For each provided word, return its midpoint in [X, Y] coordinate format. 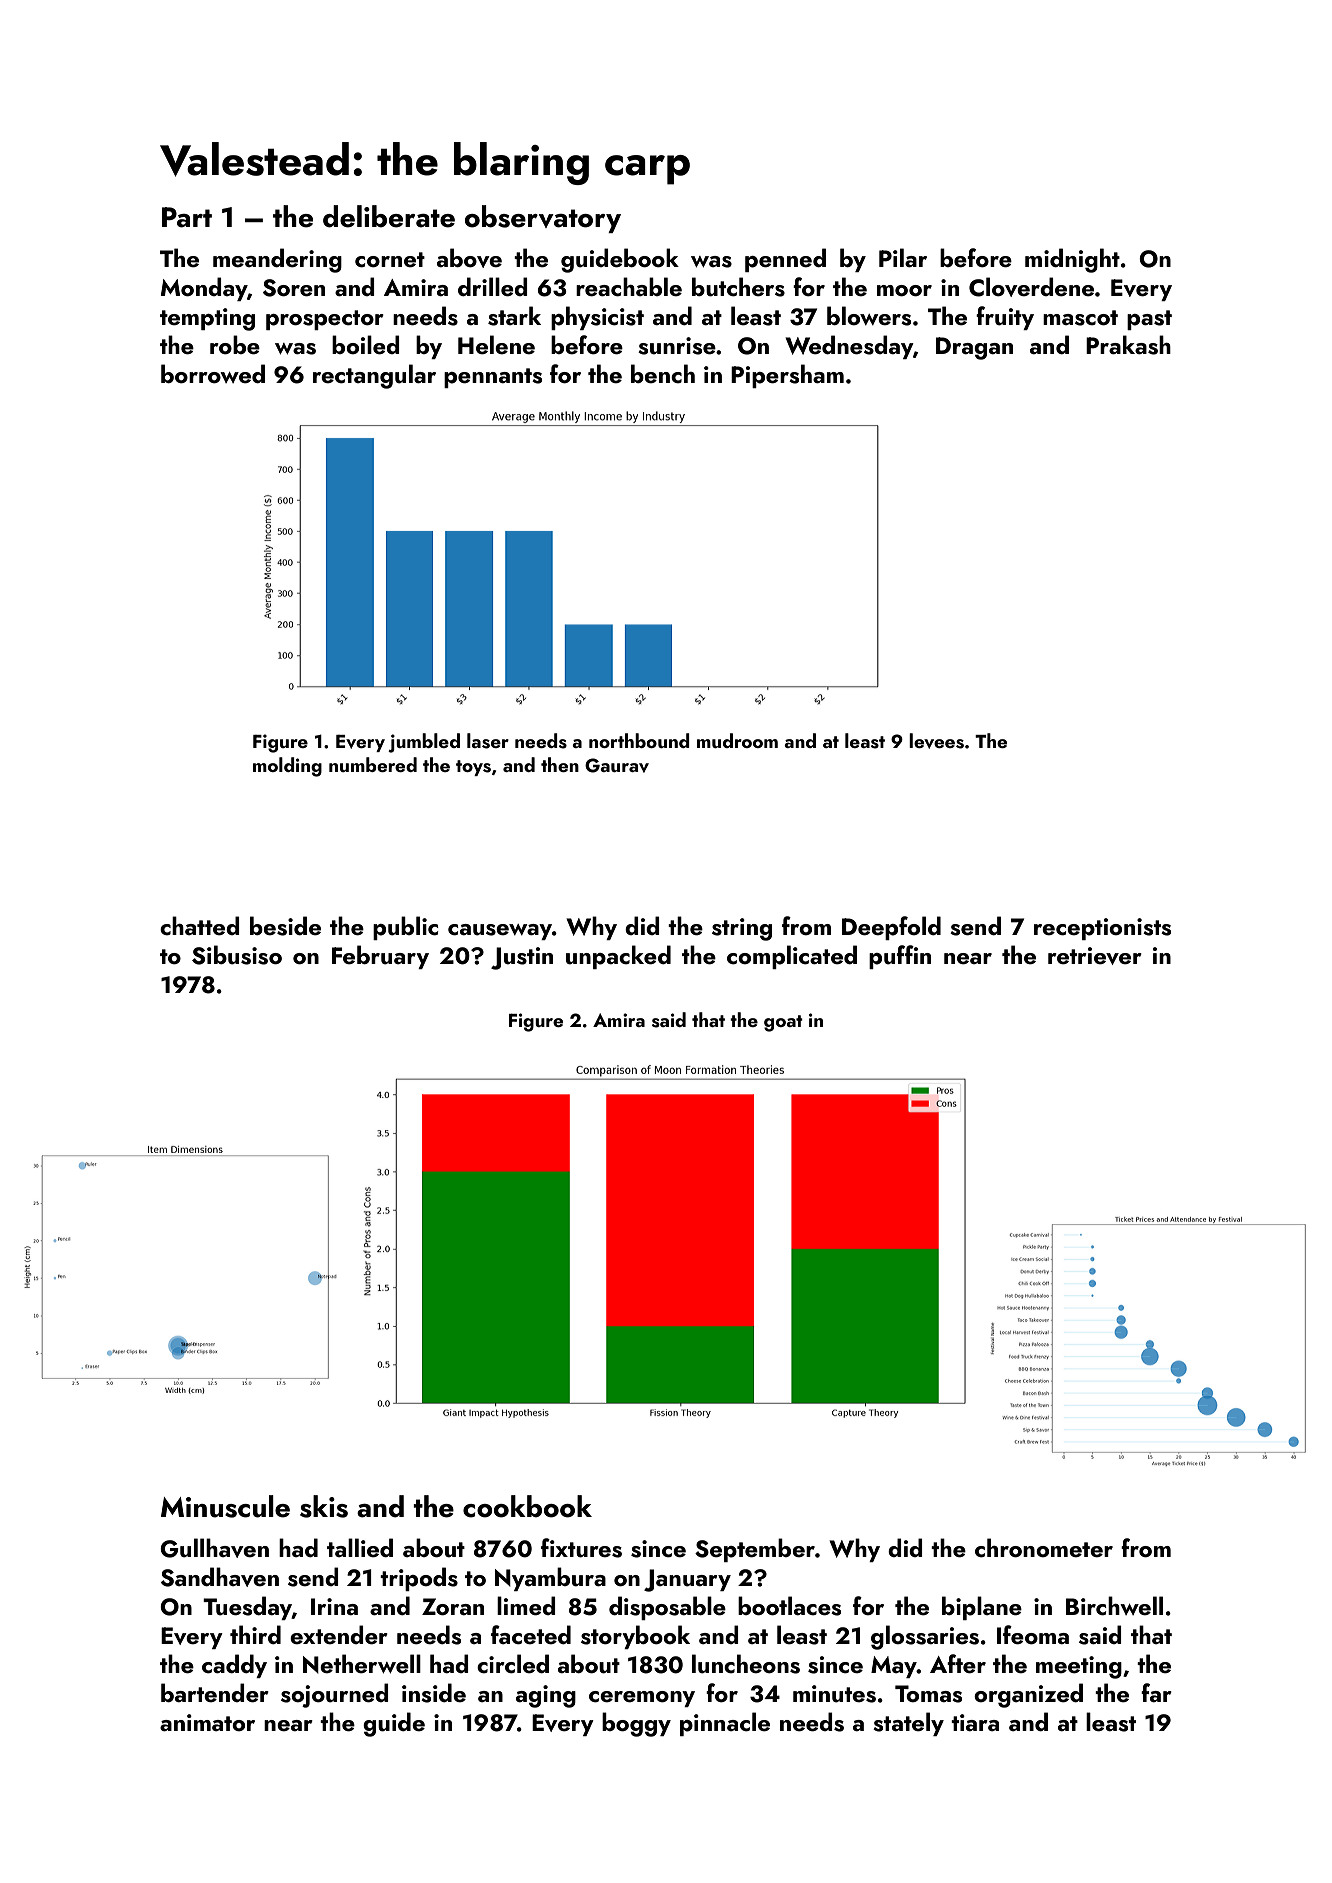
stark [514, 316]
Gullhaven [214, 1548]
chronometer [1044, 1547]
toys [473, 768]
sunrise [677, 346]
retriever [1095, 956]
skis [324, 1506]
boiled [365, 344]
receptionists [1102, 929]
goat [783, 1023]
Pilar [903, 257]
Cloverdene [1031, 287]
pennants [493, 378]
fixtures [581, 1548]
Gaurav [617, 765]
